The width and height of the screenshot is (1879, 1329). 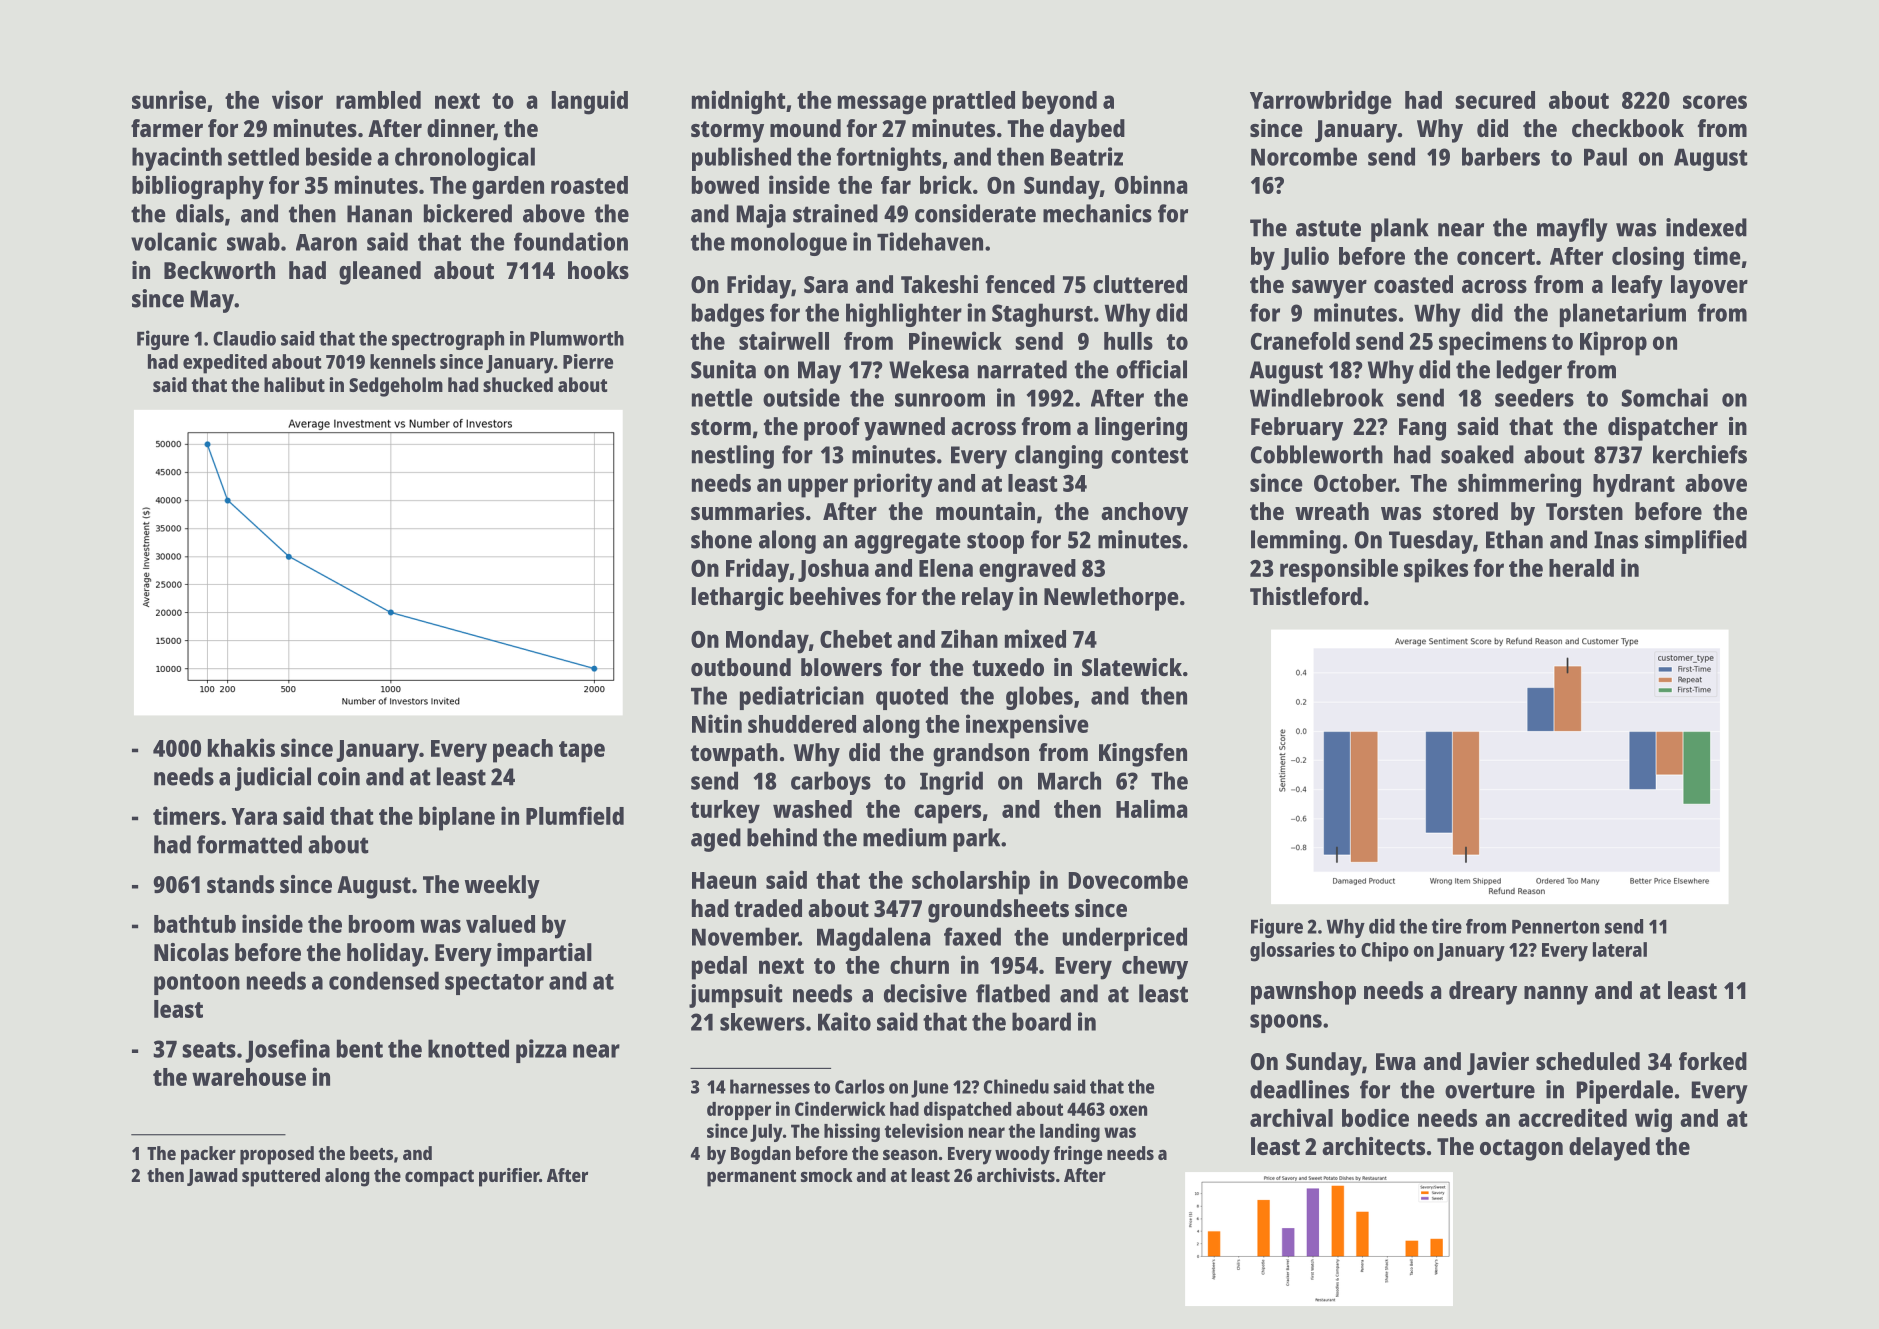 What do you see at coordinates (856, 639) in the screenshot?
I see `Chebet` at bounding box center [856, 639].
